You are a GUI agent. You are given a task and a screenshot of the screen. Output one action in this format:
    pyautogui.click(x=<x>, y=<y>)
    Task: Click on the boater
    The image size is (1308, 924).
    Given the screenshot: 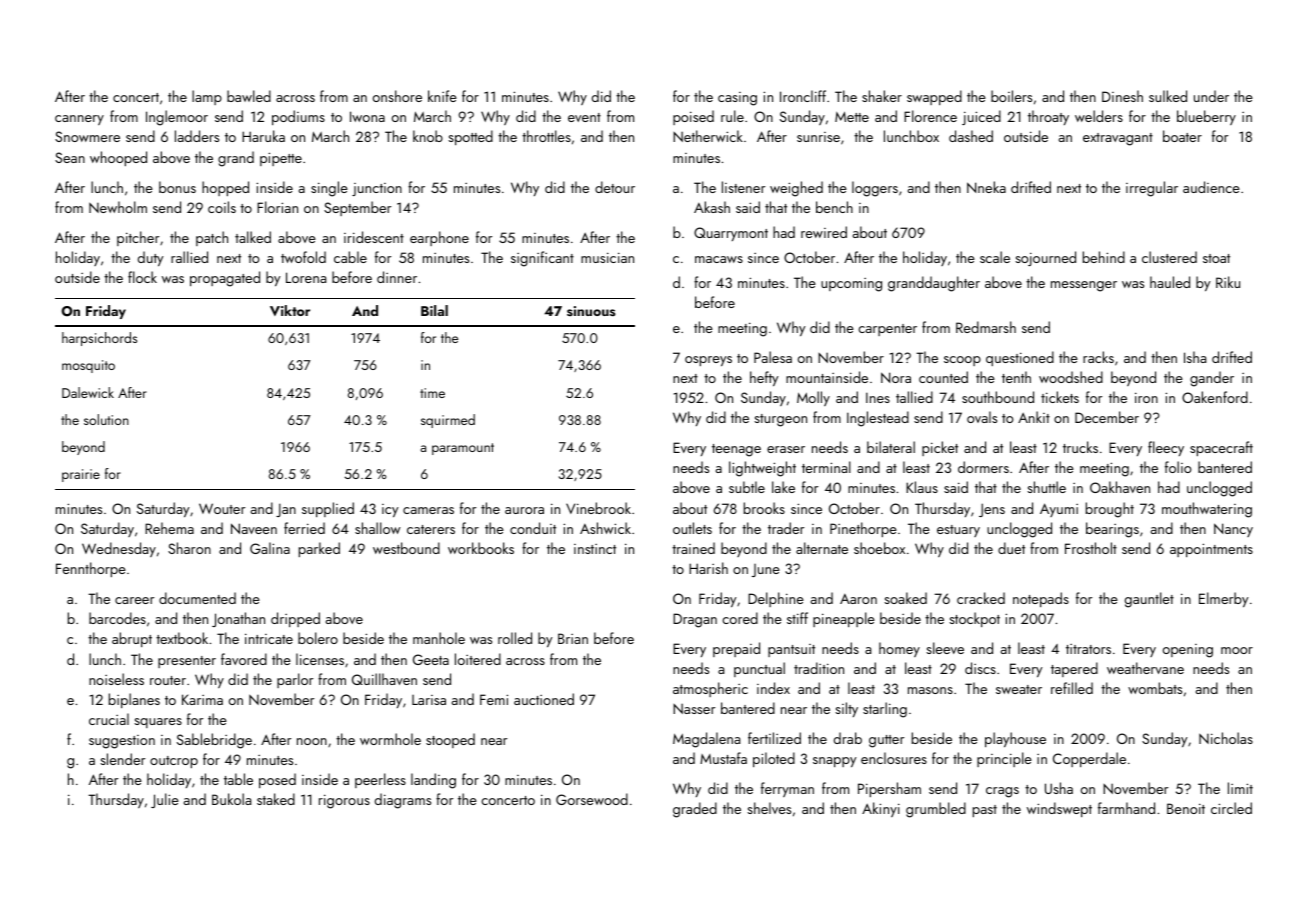 What is the action you would take?
    pyautogui.click(x=1182, y=136)
